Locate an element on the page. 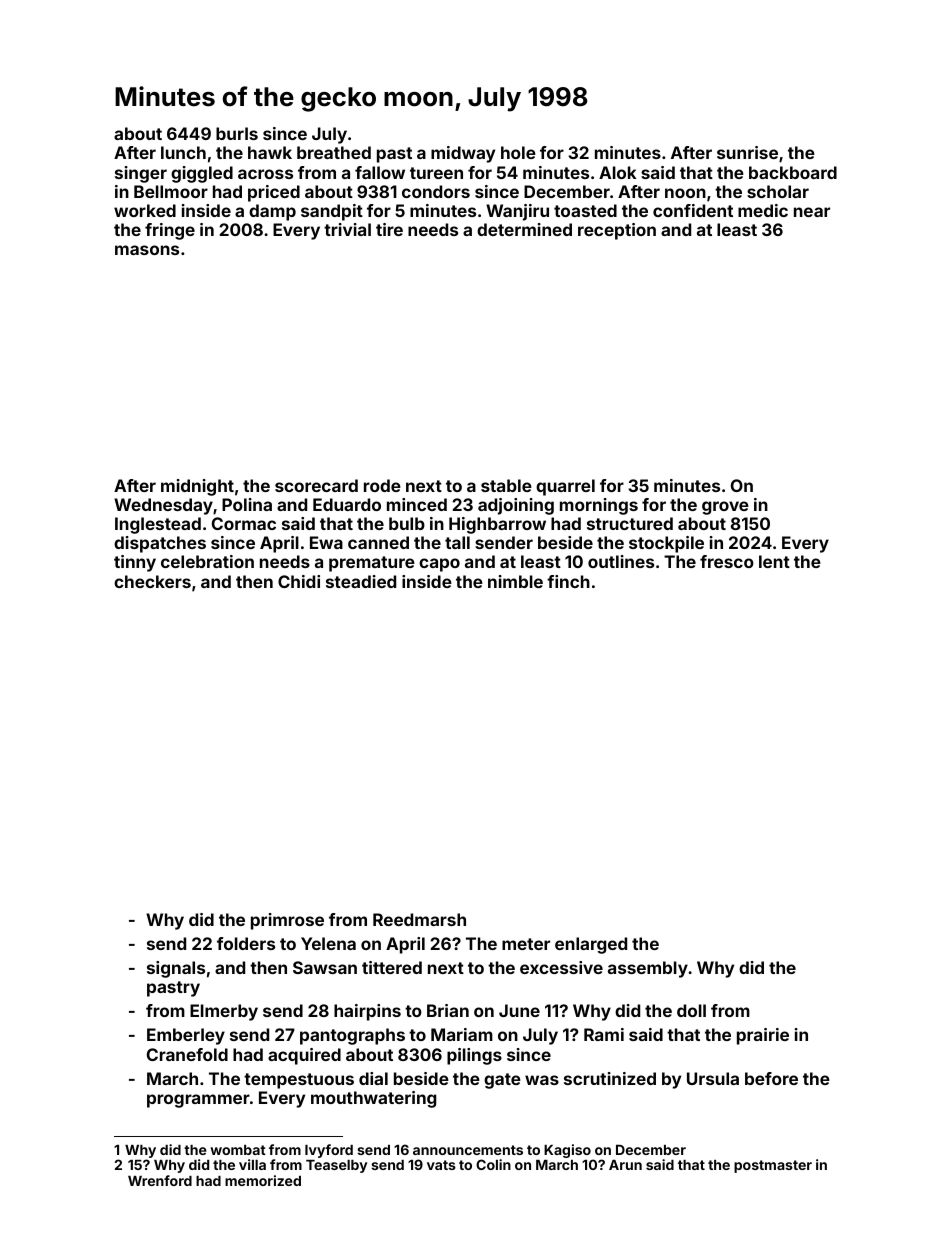 This document has height=1233, width=952. grove is located at coordinates (725, 508).
